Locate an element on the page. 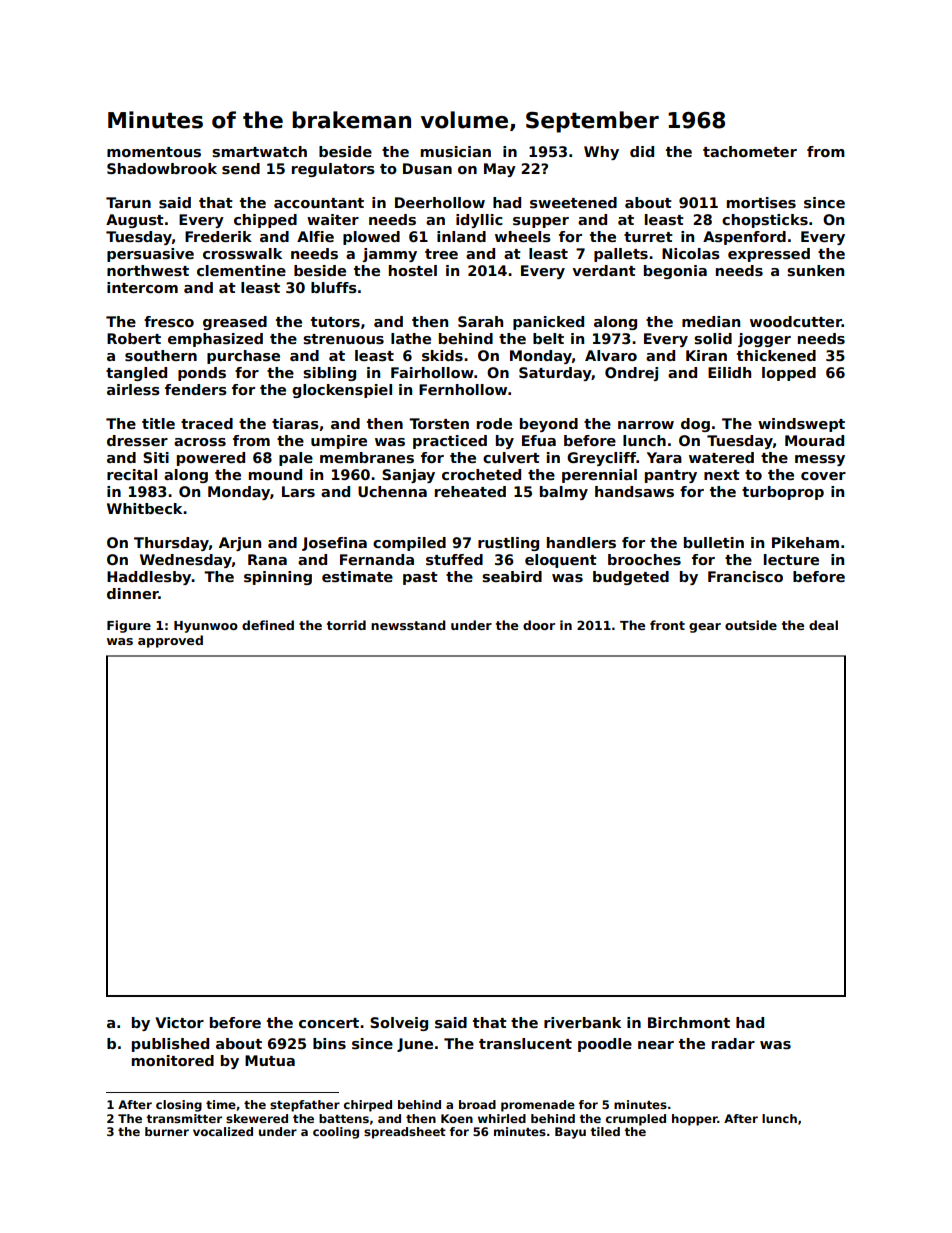 This image has width=952, height=1233. momentous is located at coordinates (154, 152).
